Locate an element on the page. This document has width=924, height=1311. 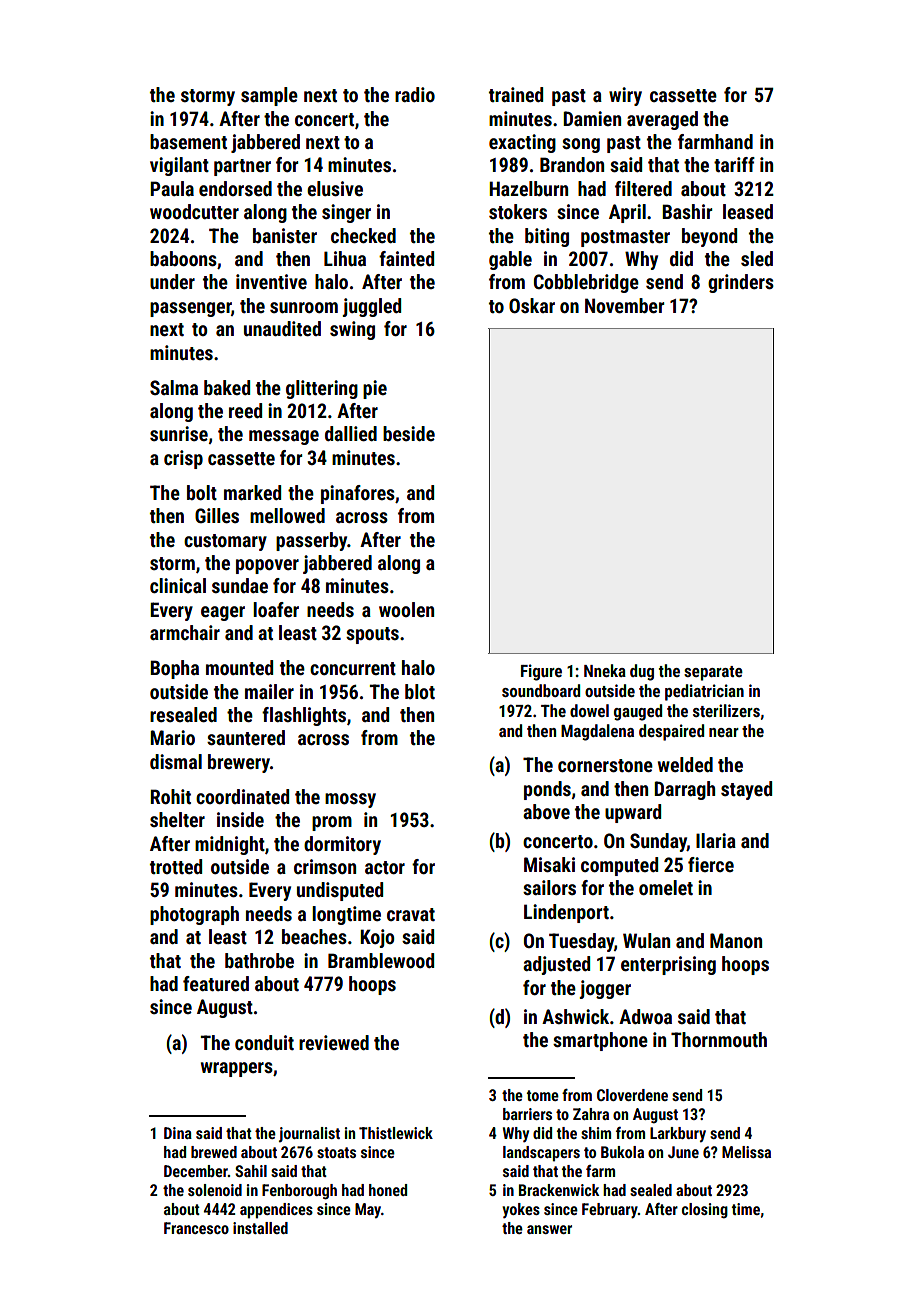
brewed is located at coordinates (214, 1152).
